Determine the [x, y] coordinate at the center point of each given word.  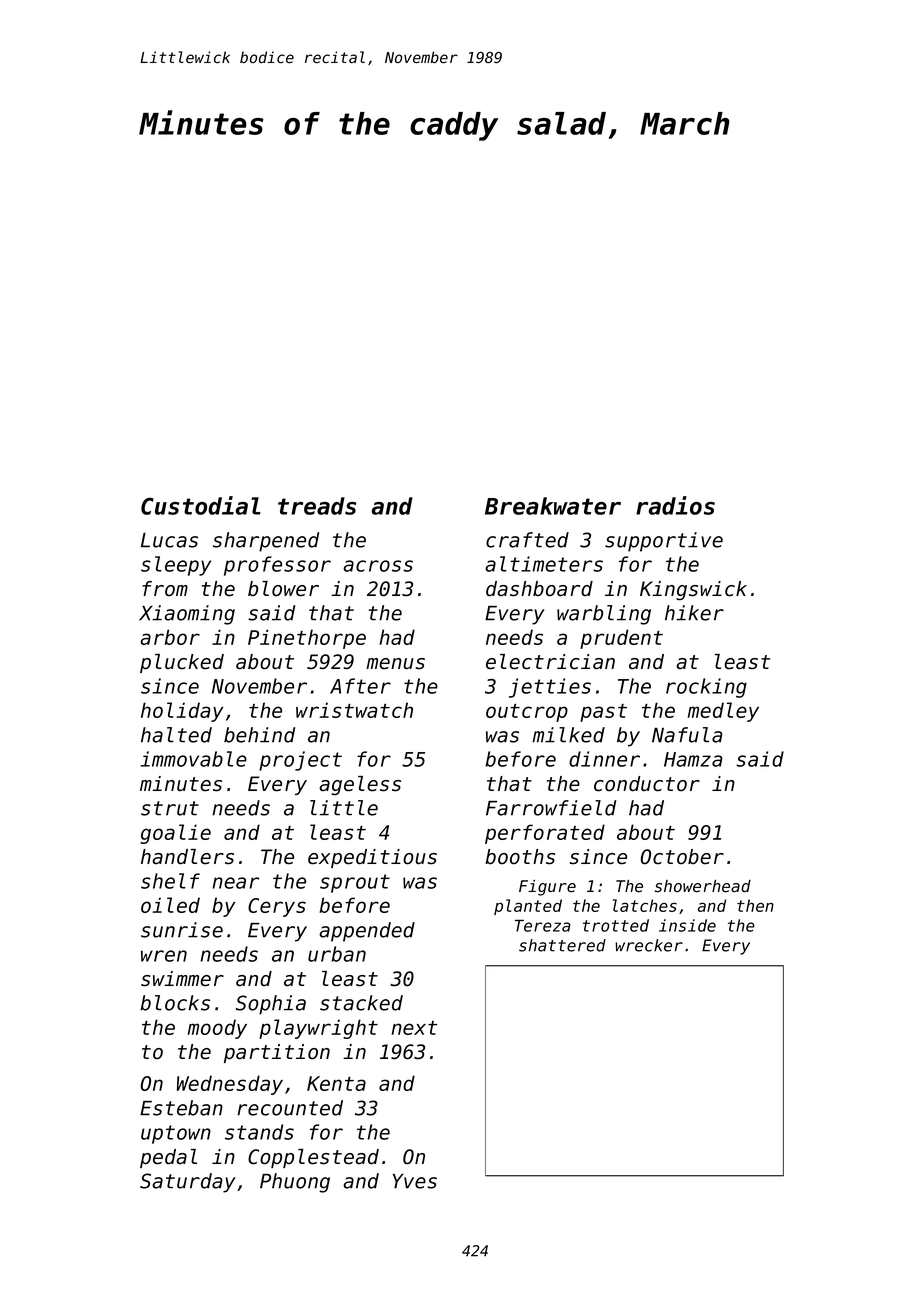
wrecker [649, 945]
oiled [170, 905]
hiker [694, 613]
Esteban [181, 1108]
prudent [621, 639]
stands [259, 1132]
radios [675, 505]
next [414, 1028]
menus [395, 664]
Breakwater [553, 506]
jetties [550, 688]
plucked [182, 663]
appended [367, 932]
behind [259, 735]
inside [687, 925]
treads [317, 506]
